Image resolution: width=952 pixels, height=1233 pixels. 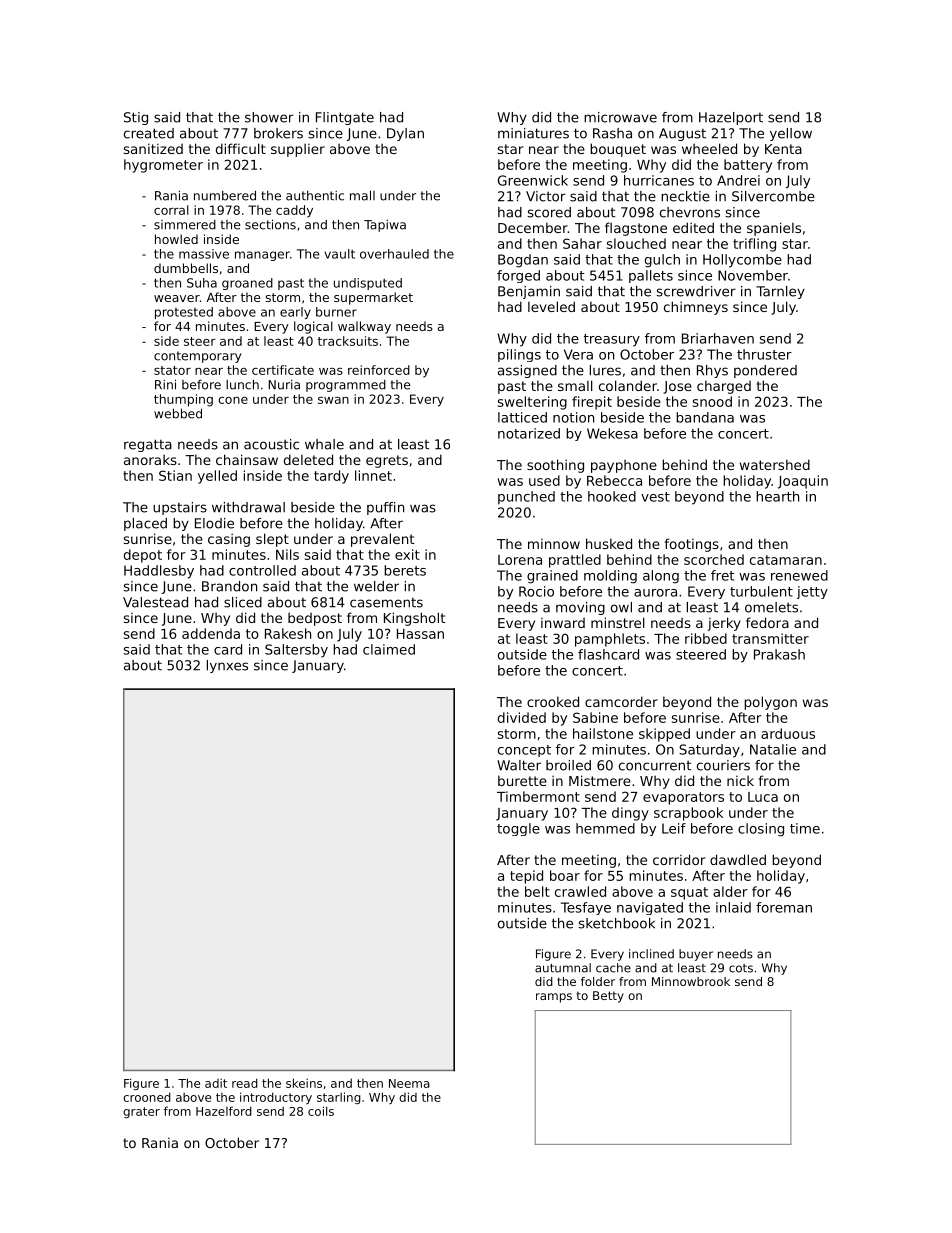 I want to click on Hazelford, so click(x=224, y=1111).
